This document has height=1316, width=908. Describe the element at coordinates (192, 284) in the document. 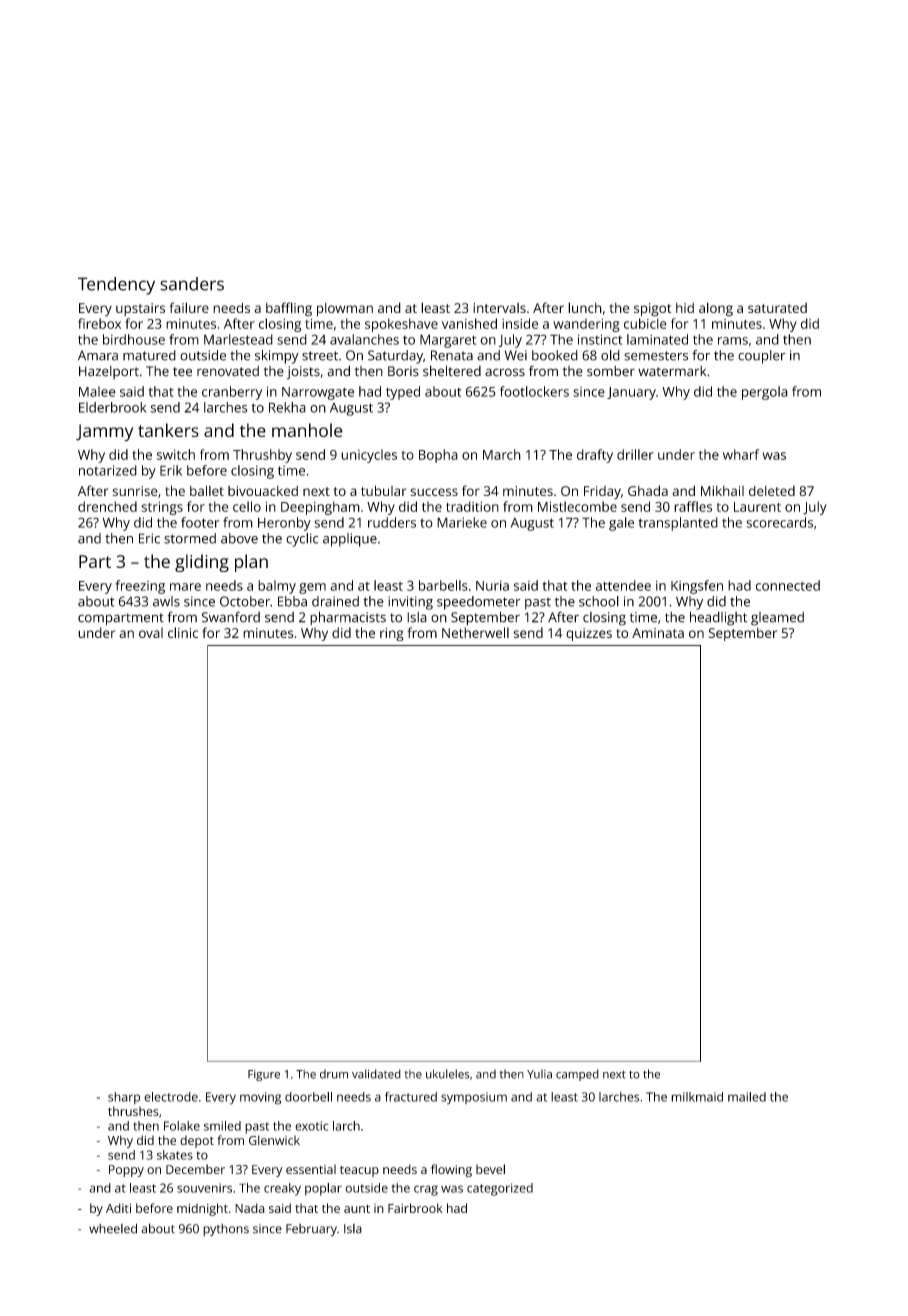

I see `sanders` at that location.
